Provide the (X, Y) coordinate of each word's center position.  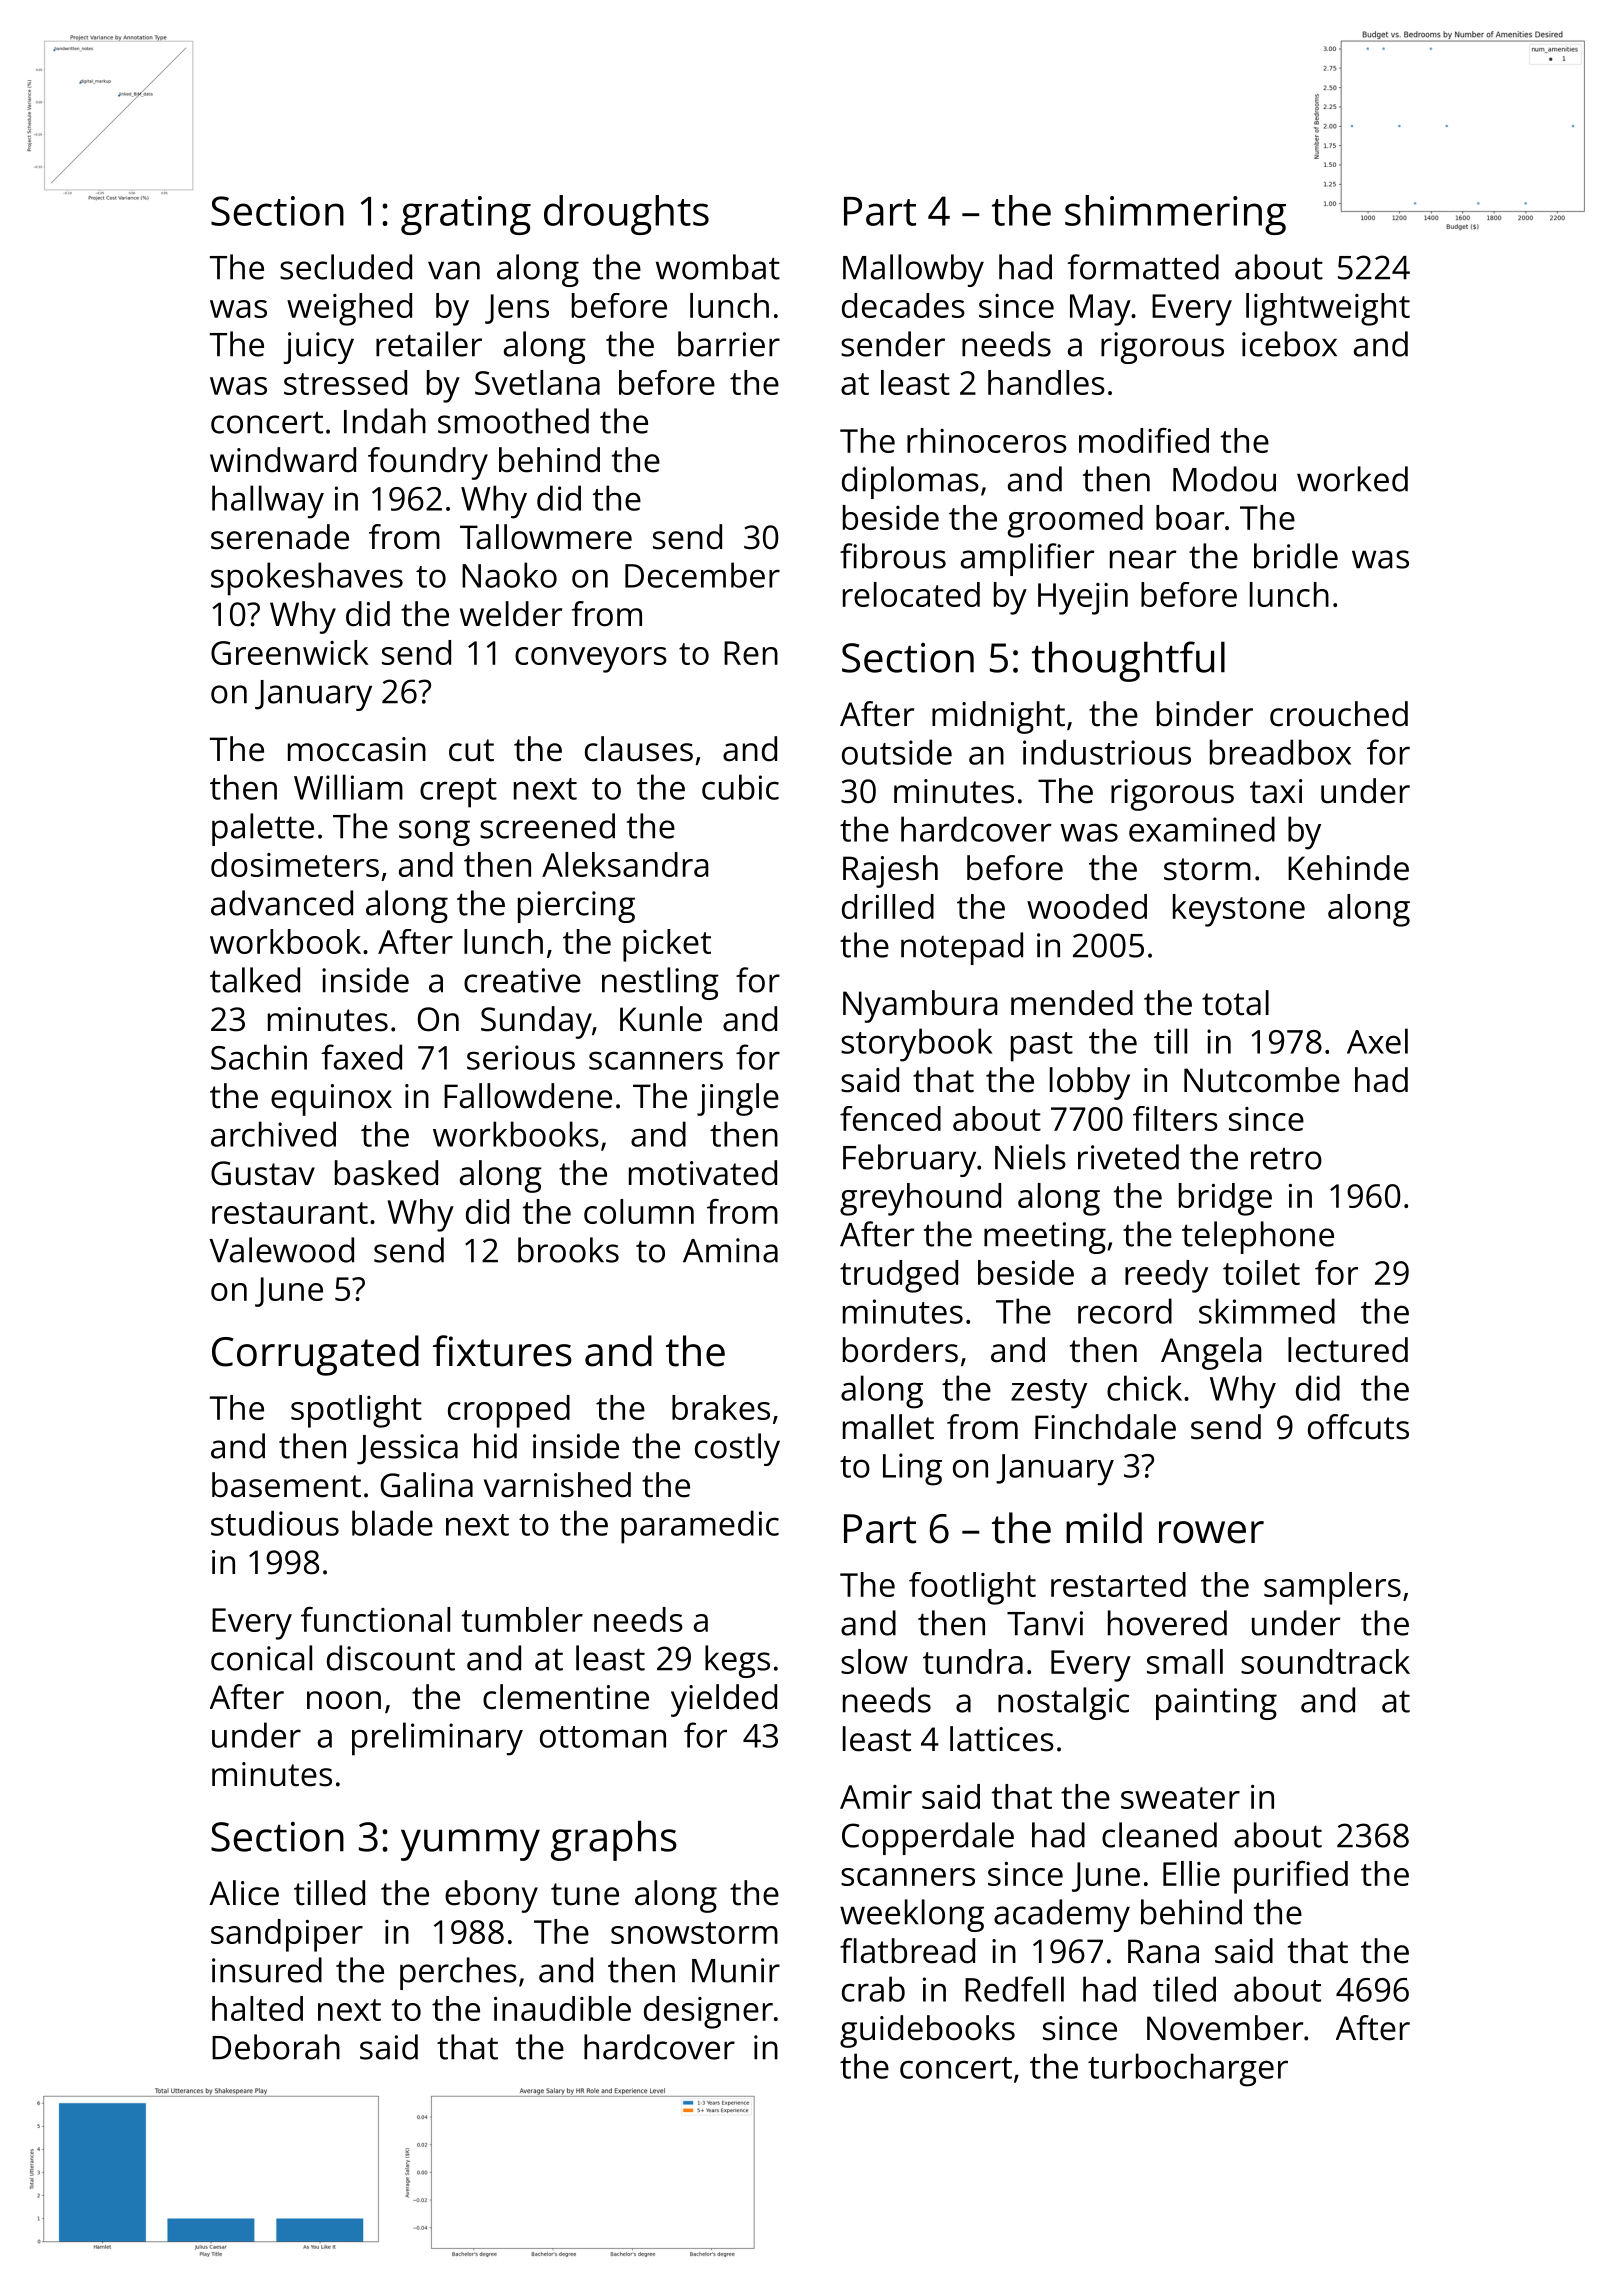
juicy (318, 348)
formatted (1143, 267)
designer (708, 2012)
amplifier (1027, 559)
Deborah (276, 2047)
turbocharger (1188, 2070)
